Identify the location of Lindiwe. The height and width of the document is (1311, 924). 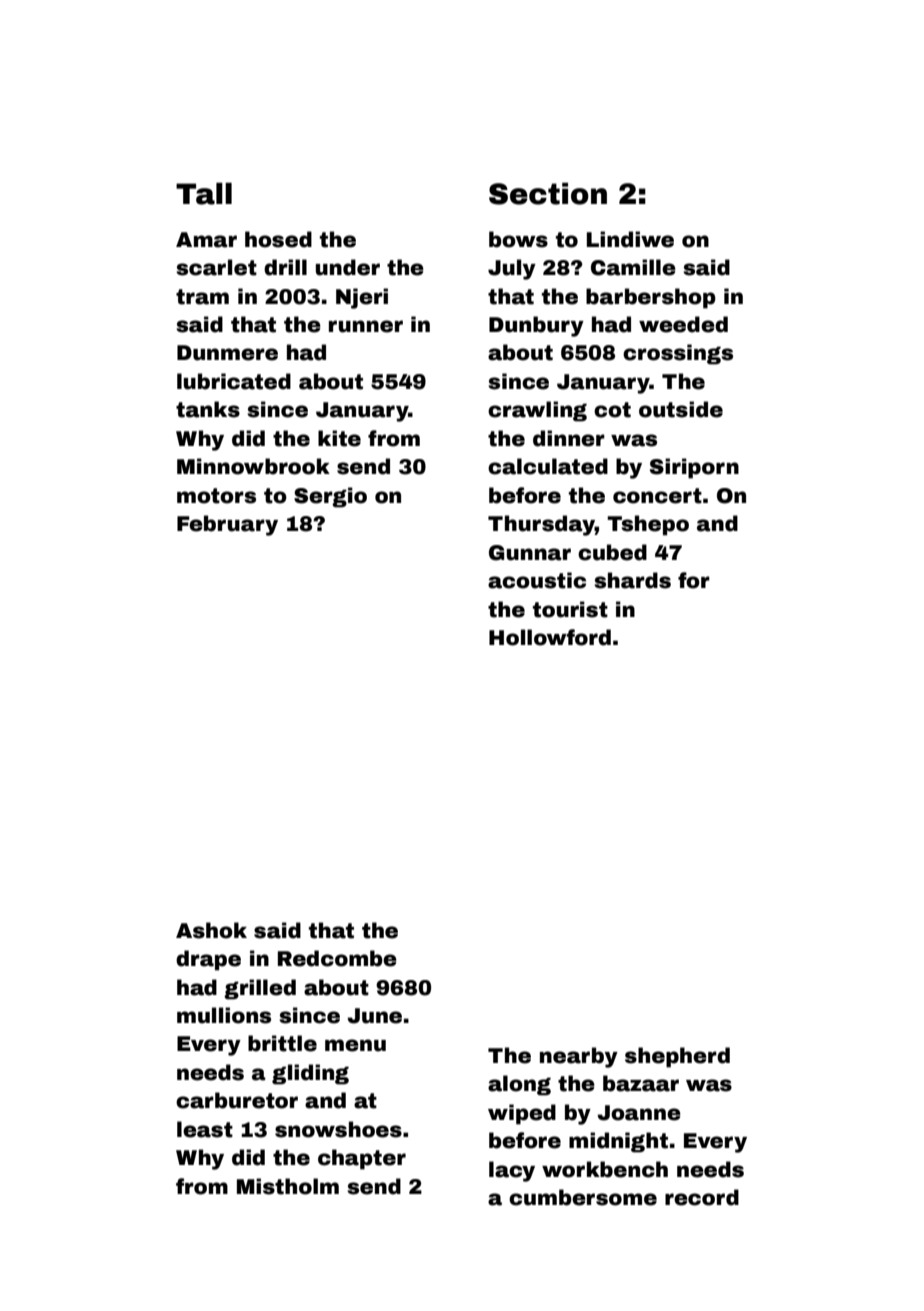
(630, 239).
